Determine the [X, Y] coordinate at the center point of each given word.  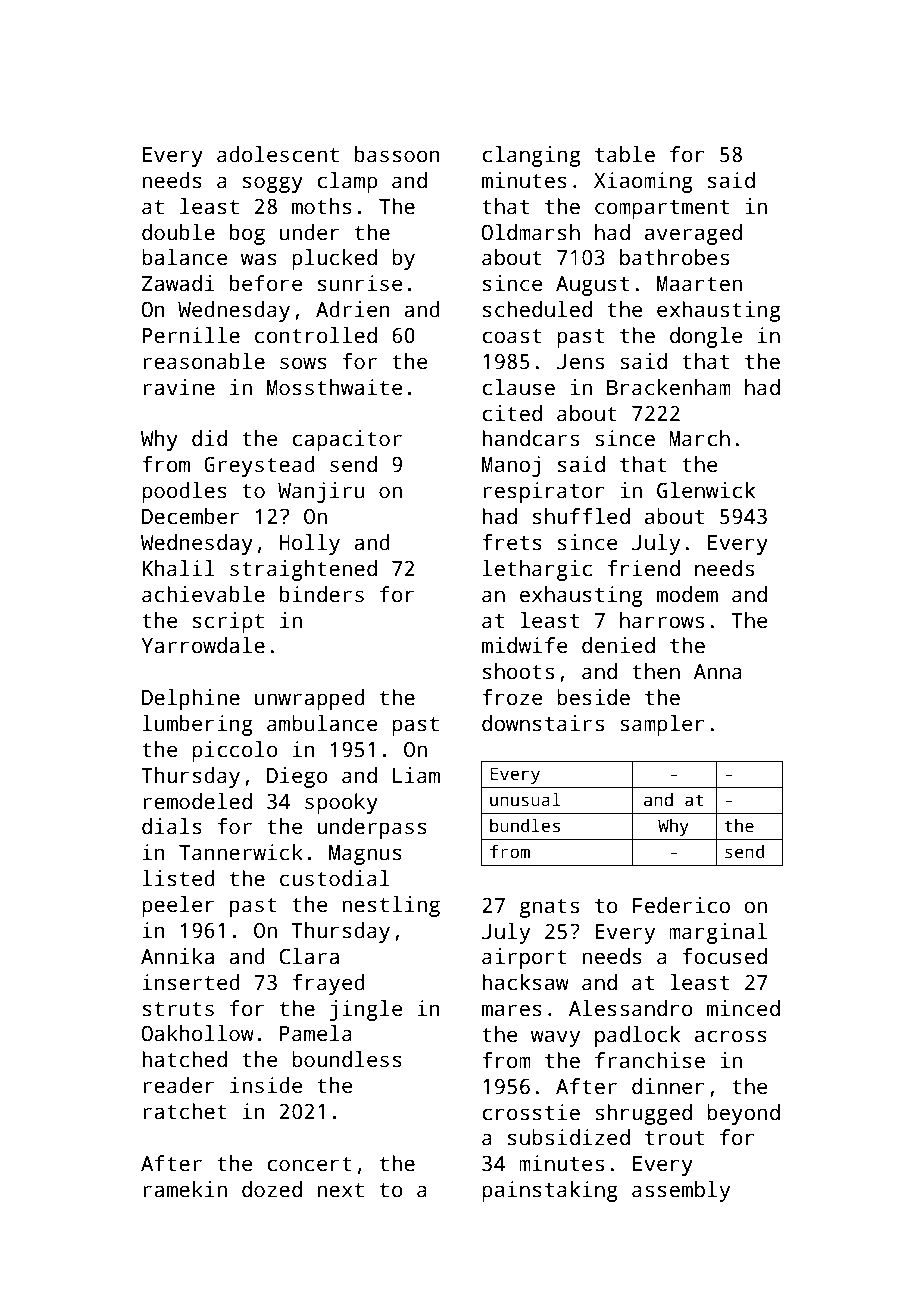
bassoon [397, 154]
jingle [365, 1010]
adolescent [278, 154]
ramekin [185, 1189]
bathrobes [674, 257]
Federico [681, 905]
